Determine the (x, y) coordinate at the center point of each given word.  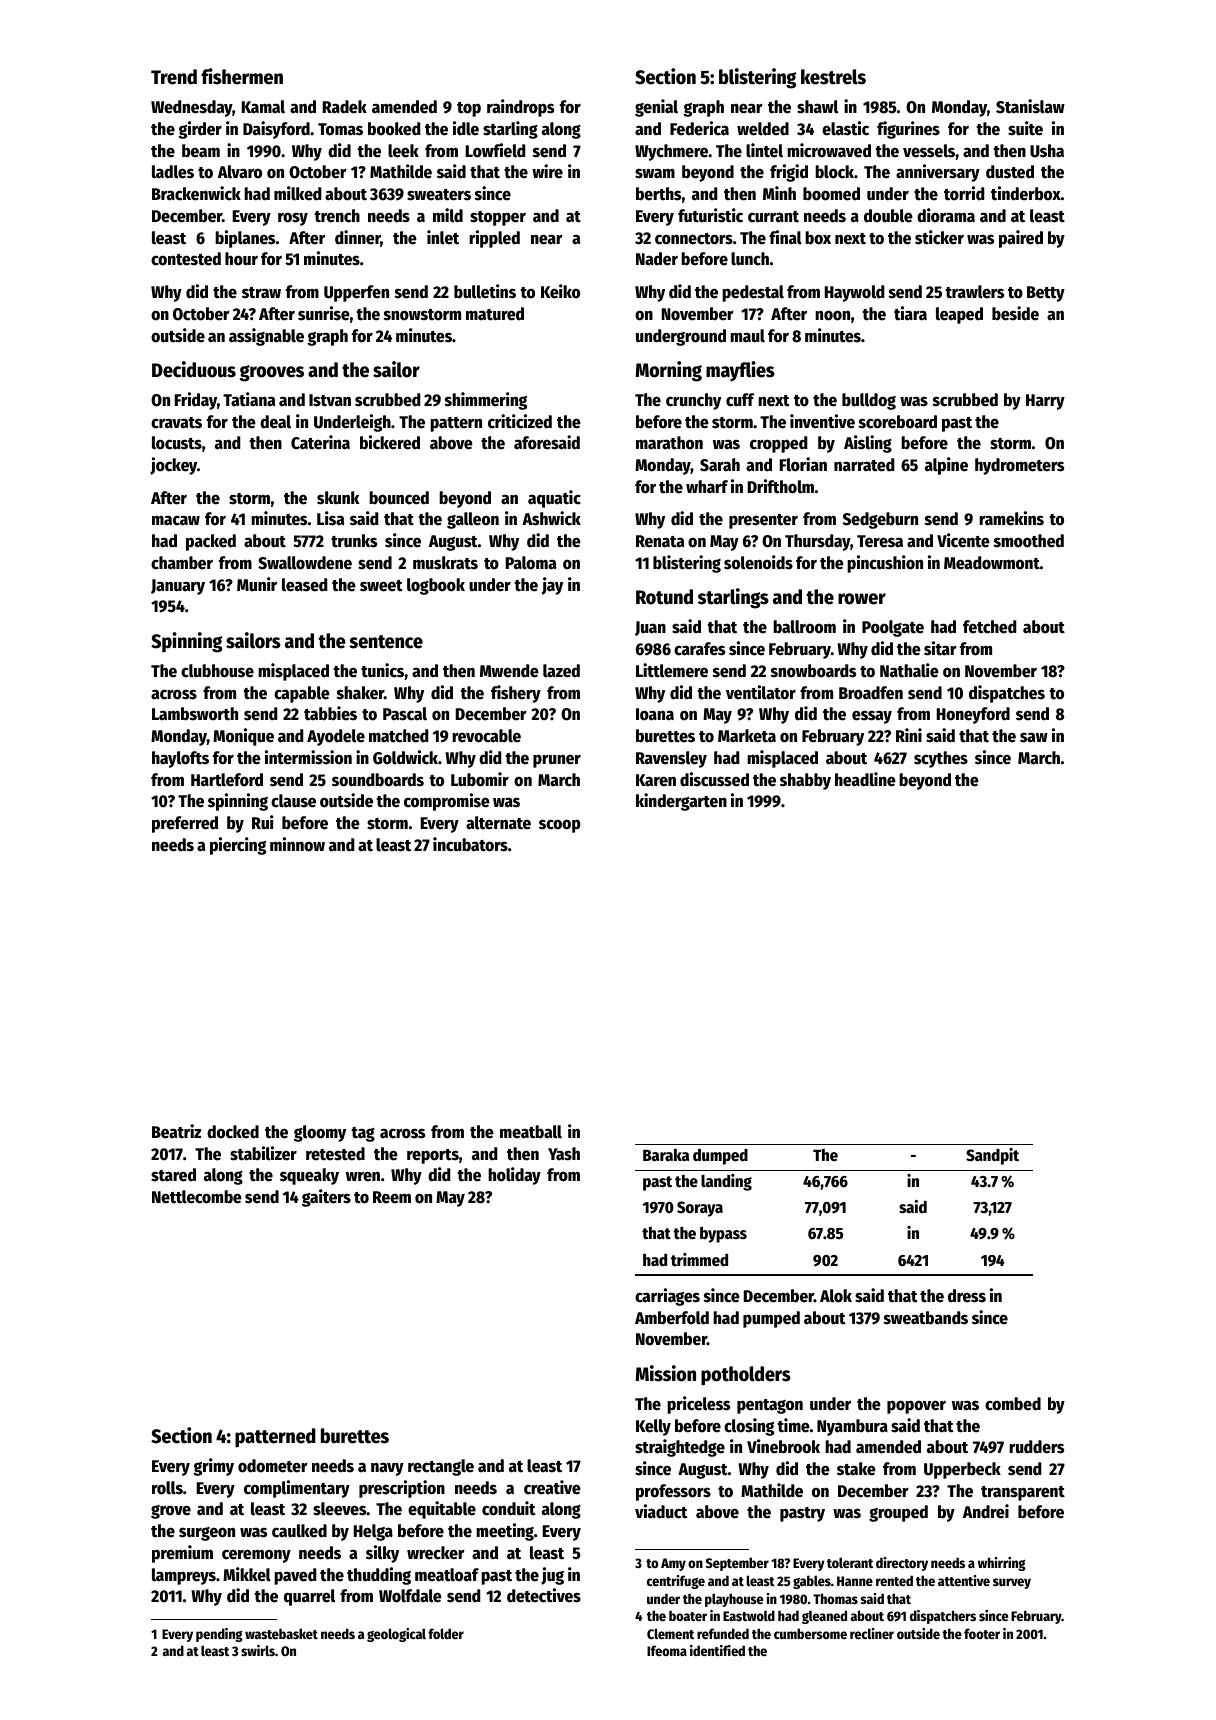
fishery (516, 694)
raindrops (520, 108)
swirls (258, 1650)
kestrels (833, 77)
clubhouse (217, 671)
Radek (345, 107)
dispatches (1007, 694)
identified (717, 1650)
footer (982, 1633)
